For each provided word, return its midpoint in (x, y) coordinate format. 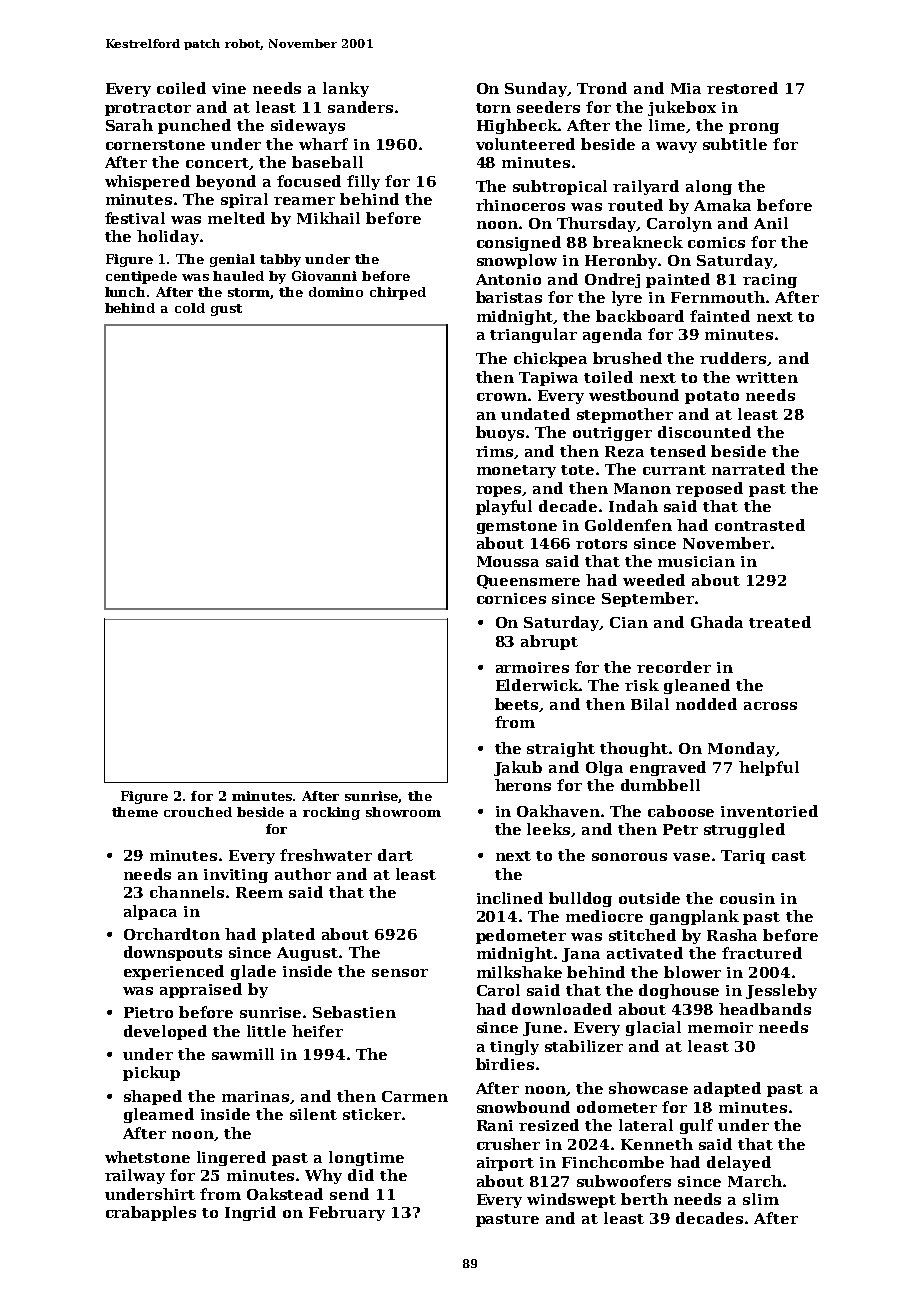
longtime (366, 1158)
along (709, 187)
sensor (400, 973)
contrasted (760, 525)
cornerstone (155, 145)
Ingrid (250, 1213)
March (755, 1181)
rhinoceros (520, 205)
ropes (498, 491)
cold (190, 308)
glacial (653, 1028)
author (303, 874)
